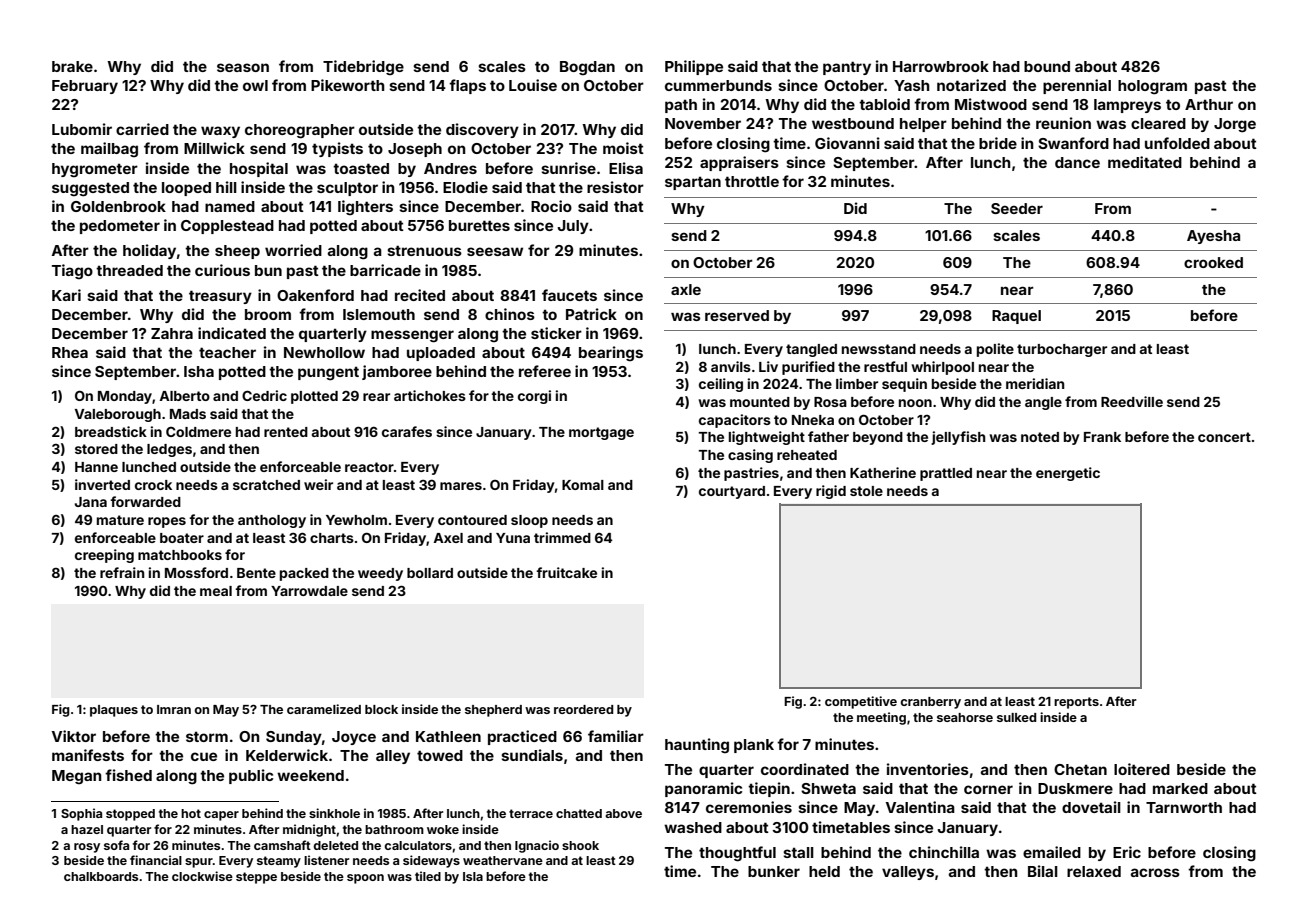 This screenshot has width=1308, height=924. I want to click on Harrowbrook, so click(941, 66).
